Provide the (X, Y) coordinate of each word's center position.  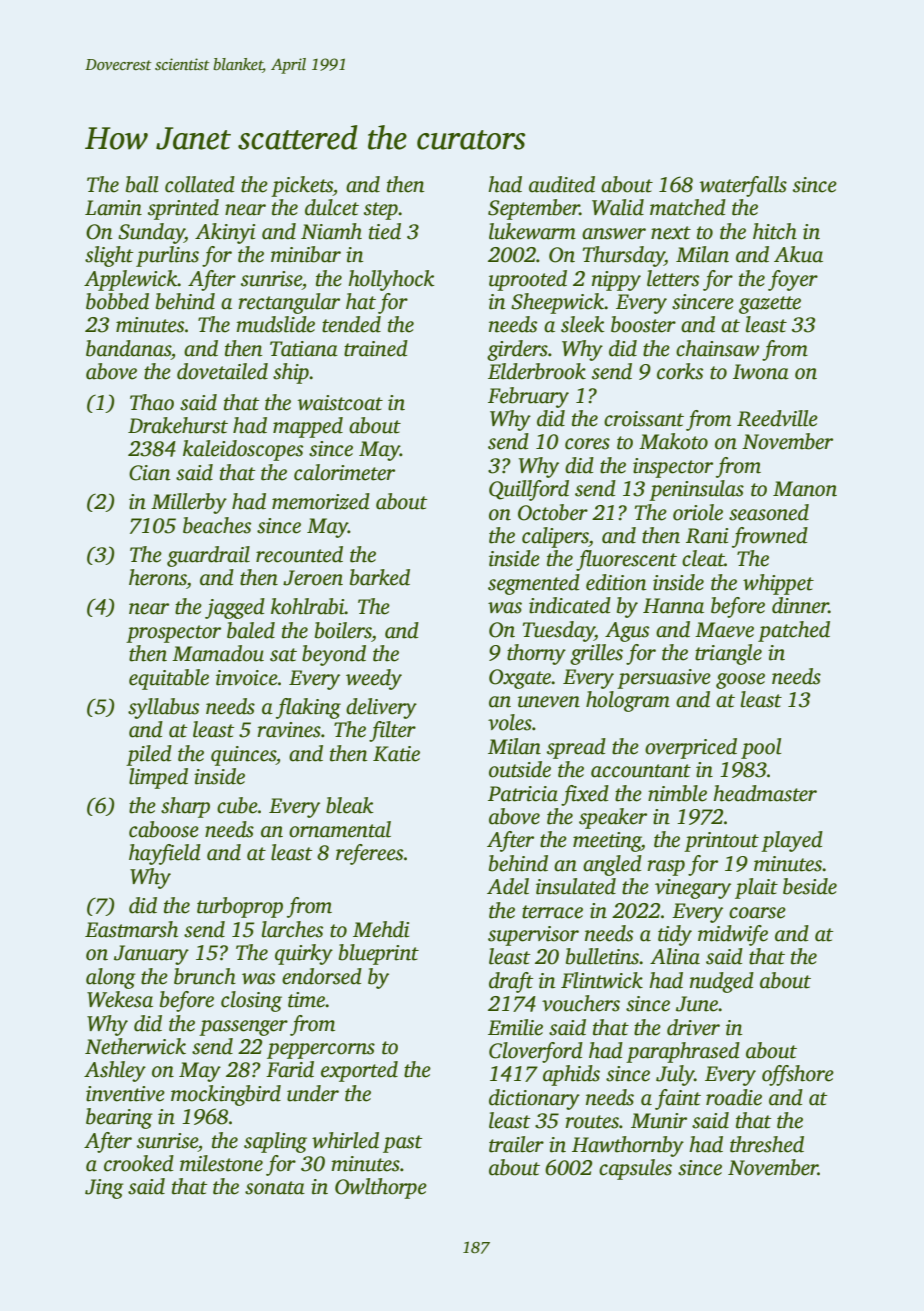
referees (369, 854)
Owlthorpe (381, 1188)
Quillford (529, 490)
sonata (275, 1188)
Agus (627, 632)
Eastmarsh (131, 929)
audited (562, 184)
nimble (677, 793)
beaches (217, 525)
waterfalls (743, 186)
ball (142, 184)
